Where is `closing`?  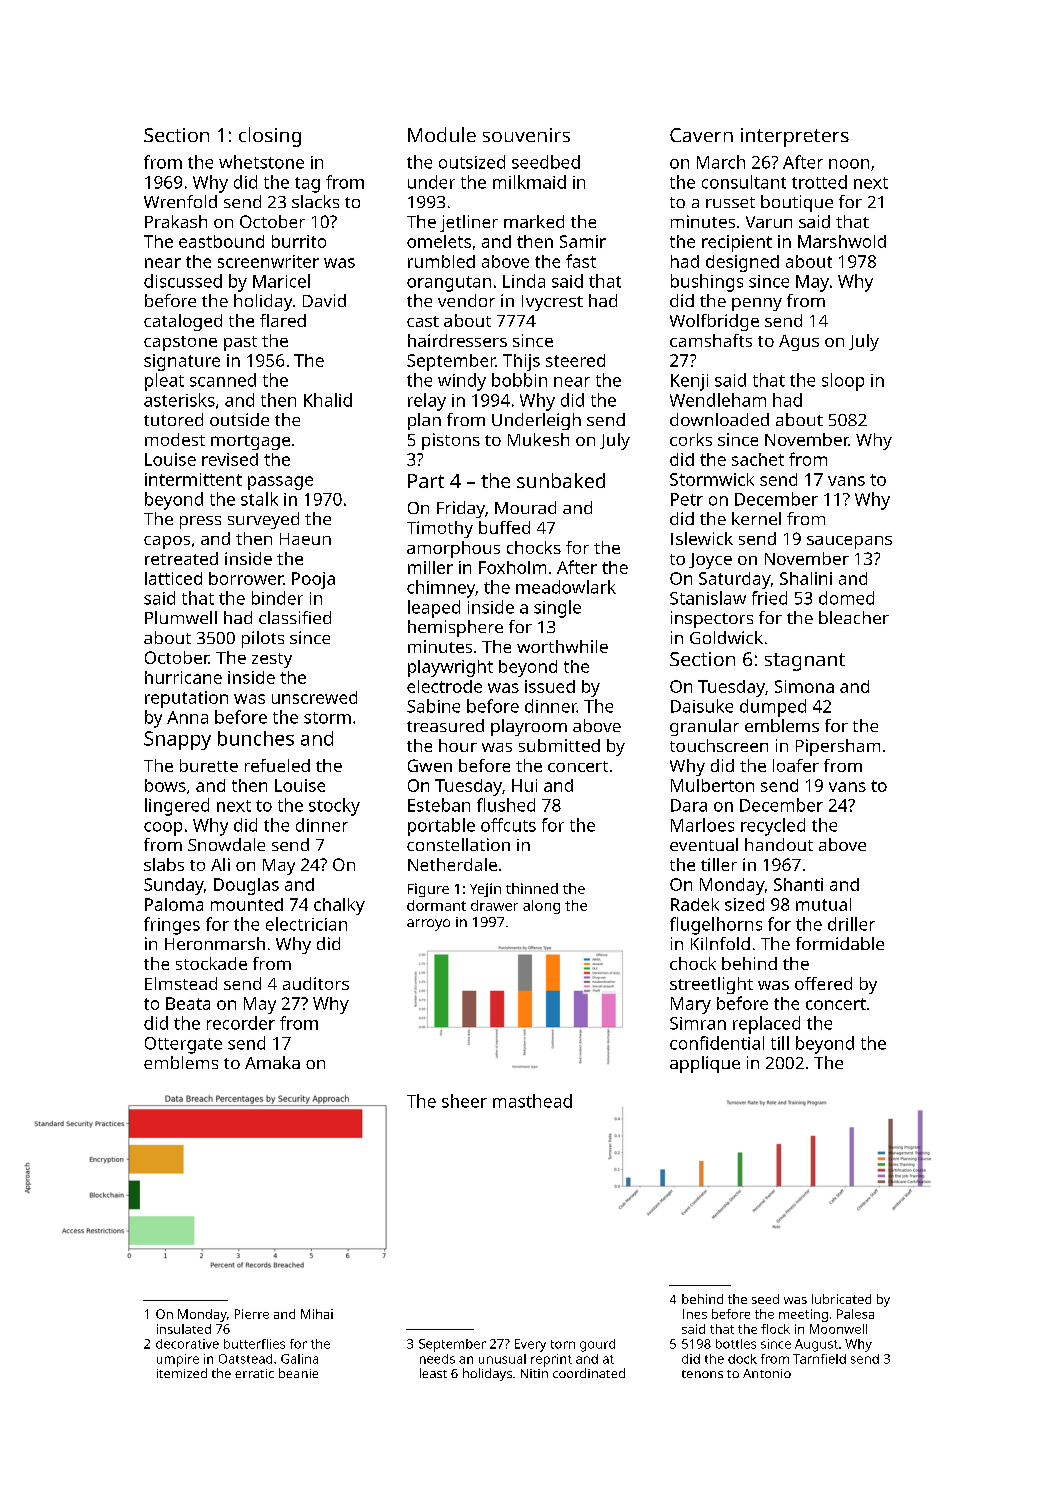
closing is located at coordinates (270, 137).
